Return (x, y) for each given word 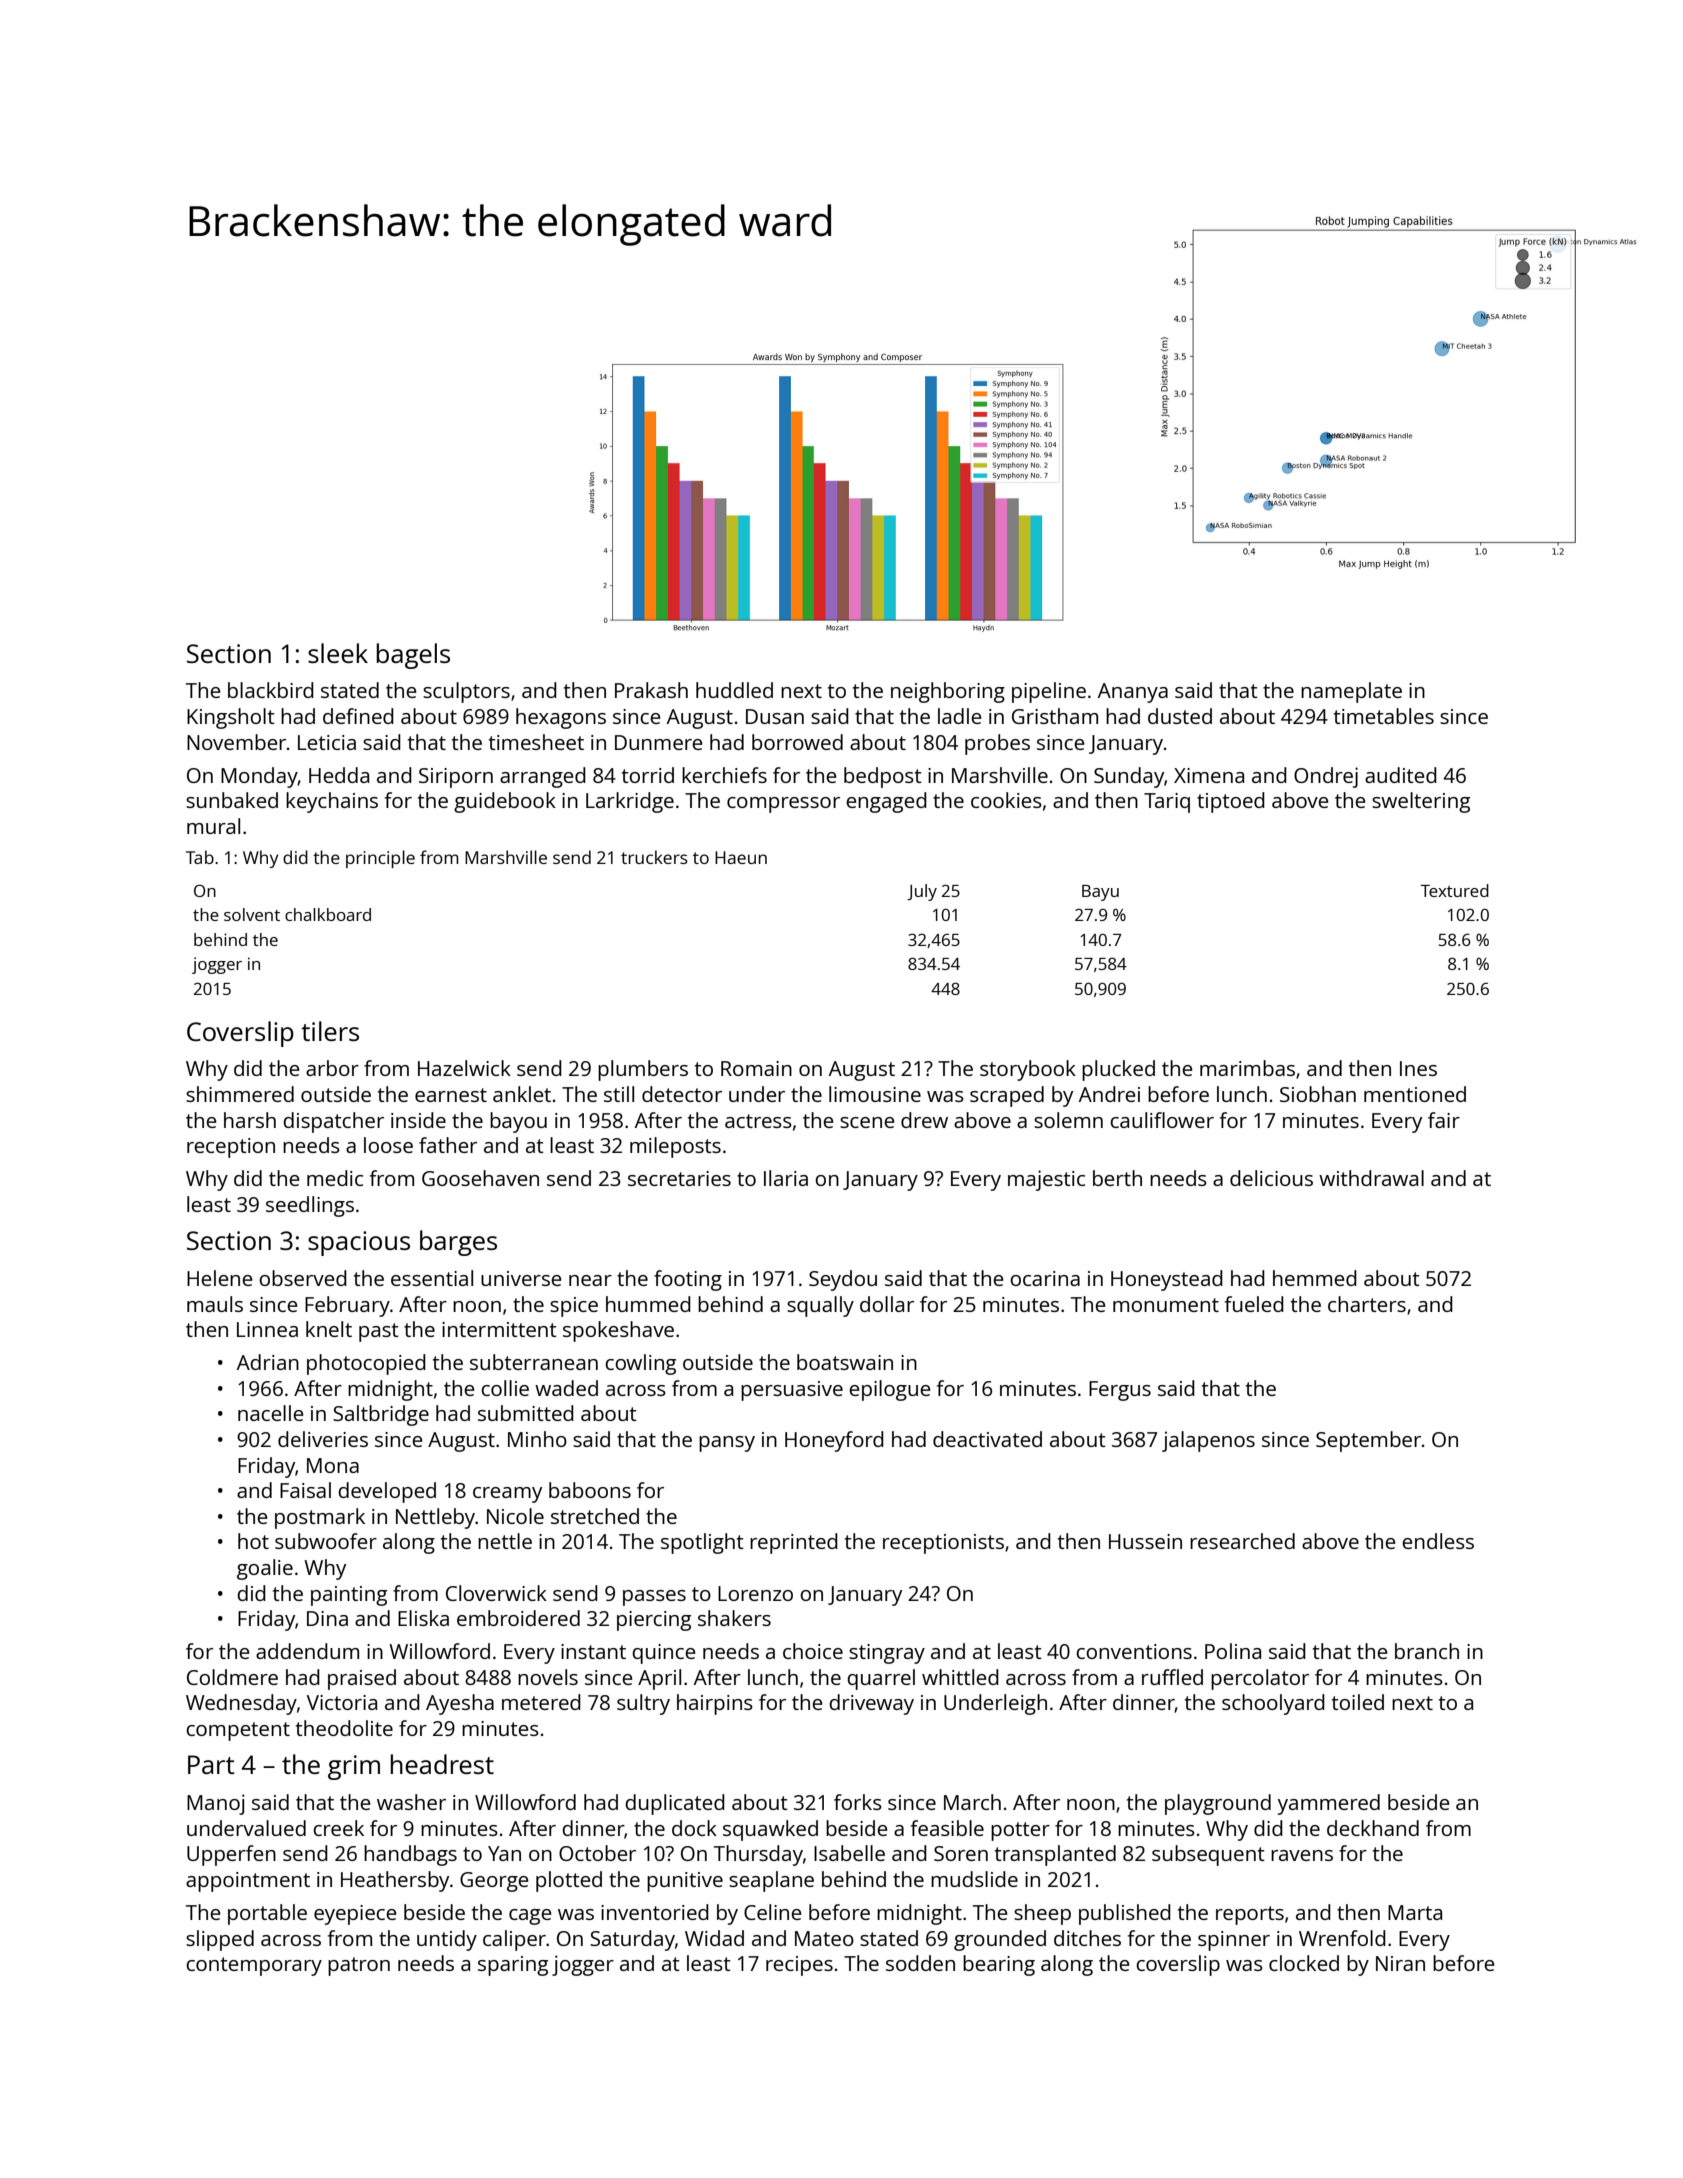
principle (380, 859)
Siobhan (1318, 1094)
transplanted (1055, 1855)
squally (820, 1306)
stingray (887, 1654)
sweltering (1421, 802)
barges (458, 1243)
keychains (332, 802)
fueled (1254, 1304)
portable (267, 1914)
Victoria (342, 1702)
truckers (654, 857)
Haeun (741, 857)
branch (1427, 1651)
